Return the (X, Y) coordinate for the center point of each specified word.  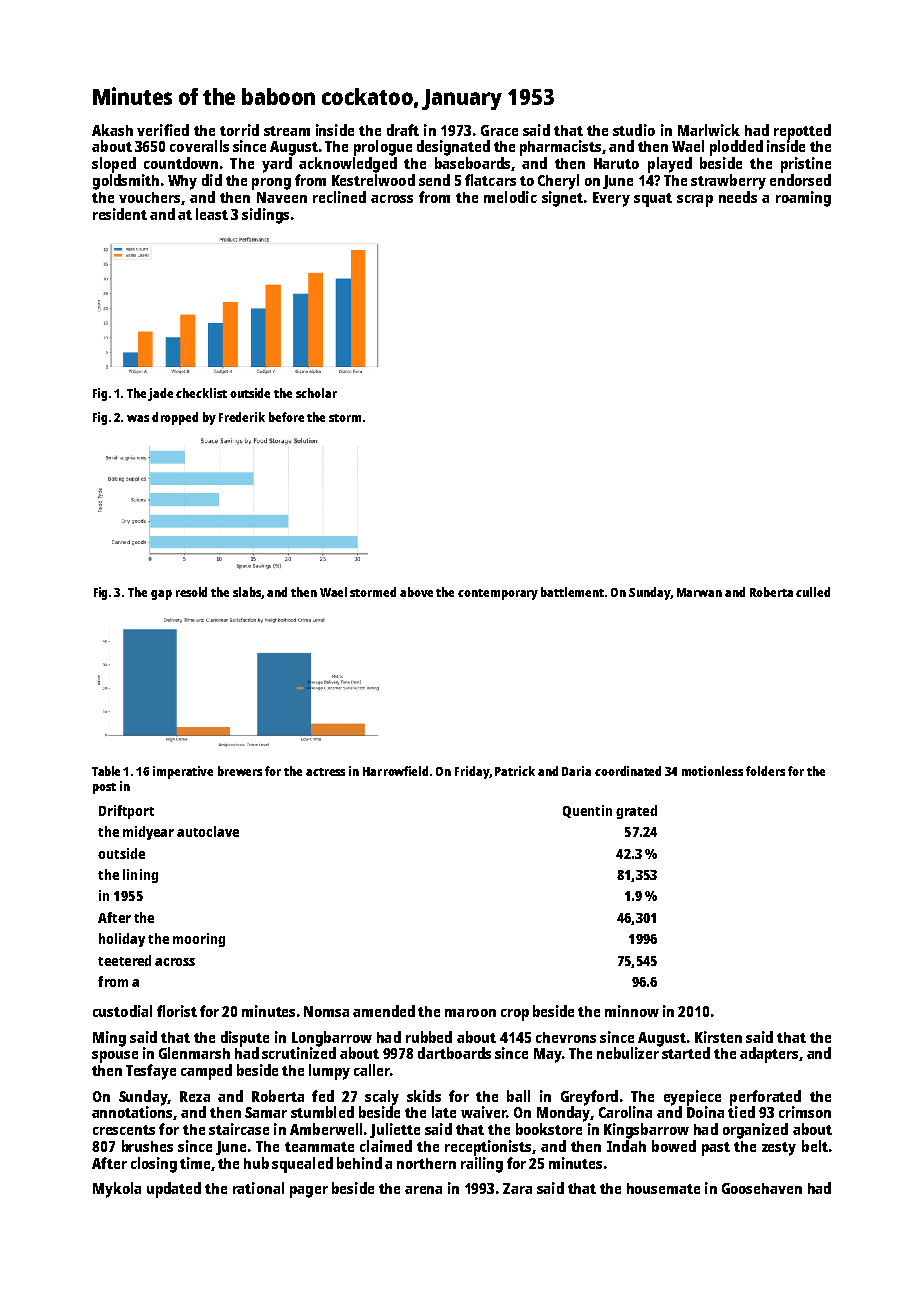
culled (813, 592)
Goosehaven (762, 1188)
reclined (339, 197)
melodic (510, 197)
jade (161, 394)
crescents (124, 1130)
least (212, 214)
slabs (247, 593)
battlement (572, 592)
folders (765, 771)
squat (653, 200)
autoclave (208, 831)
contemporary (498, 594)
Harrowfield (395, 771)
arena (423, 1190)
